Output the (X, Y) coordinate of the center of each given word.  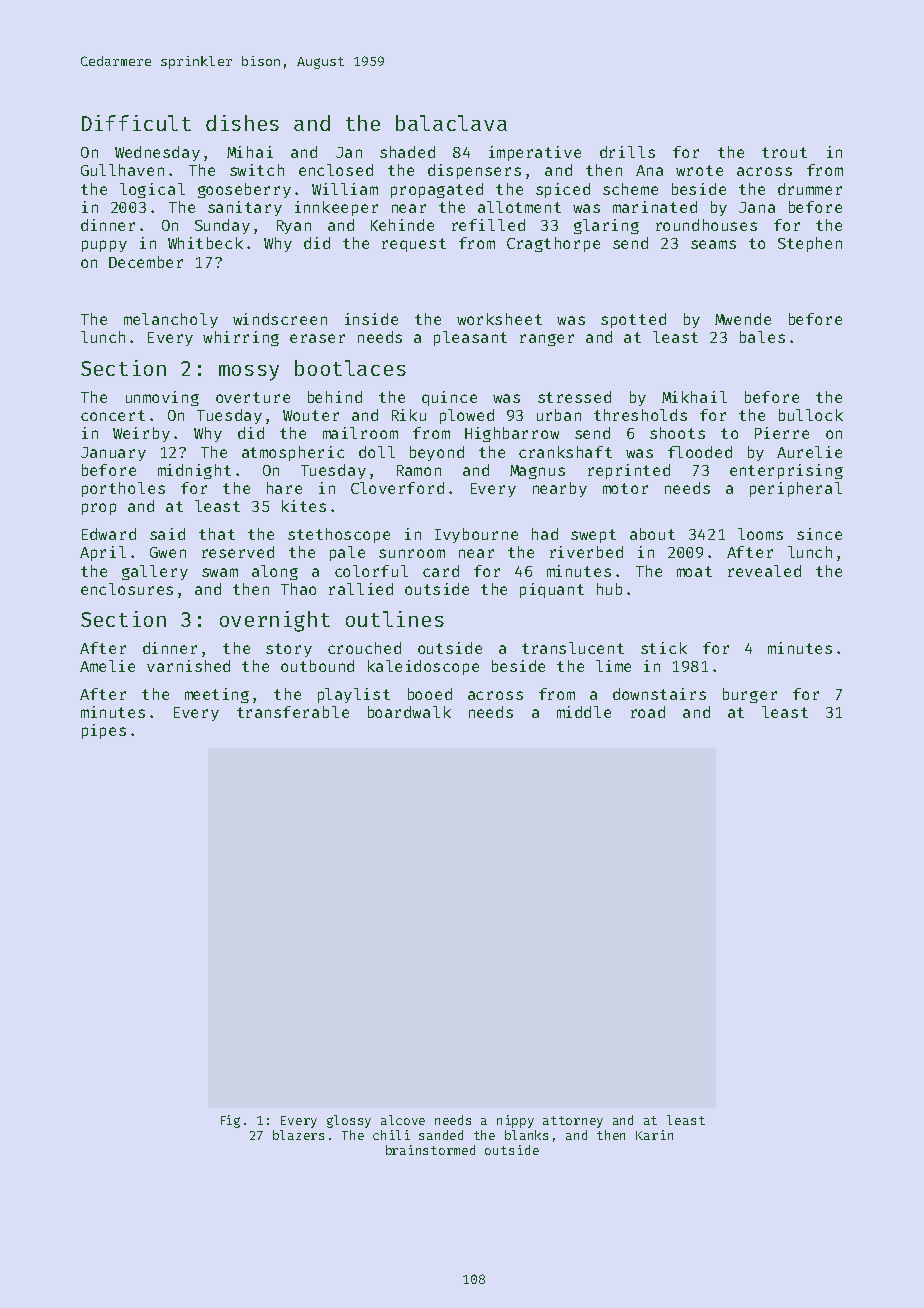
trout (784, 152)
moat (694, 571)
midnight (194, 471)
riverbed (586, 552)
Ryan (294, 227)
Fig (230, 1121)
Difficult (136, 123)
